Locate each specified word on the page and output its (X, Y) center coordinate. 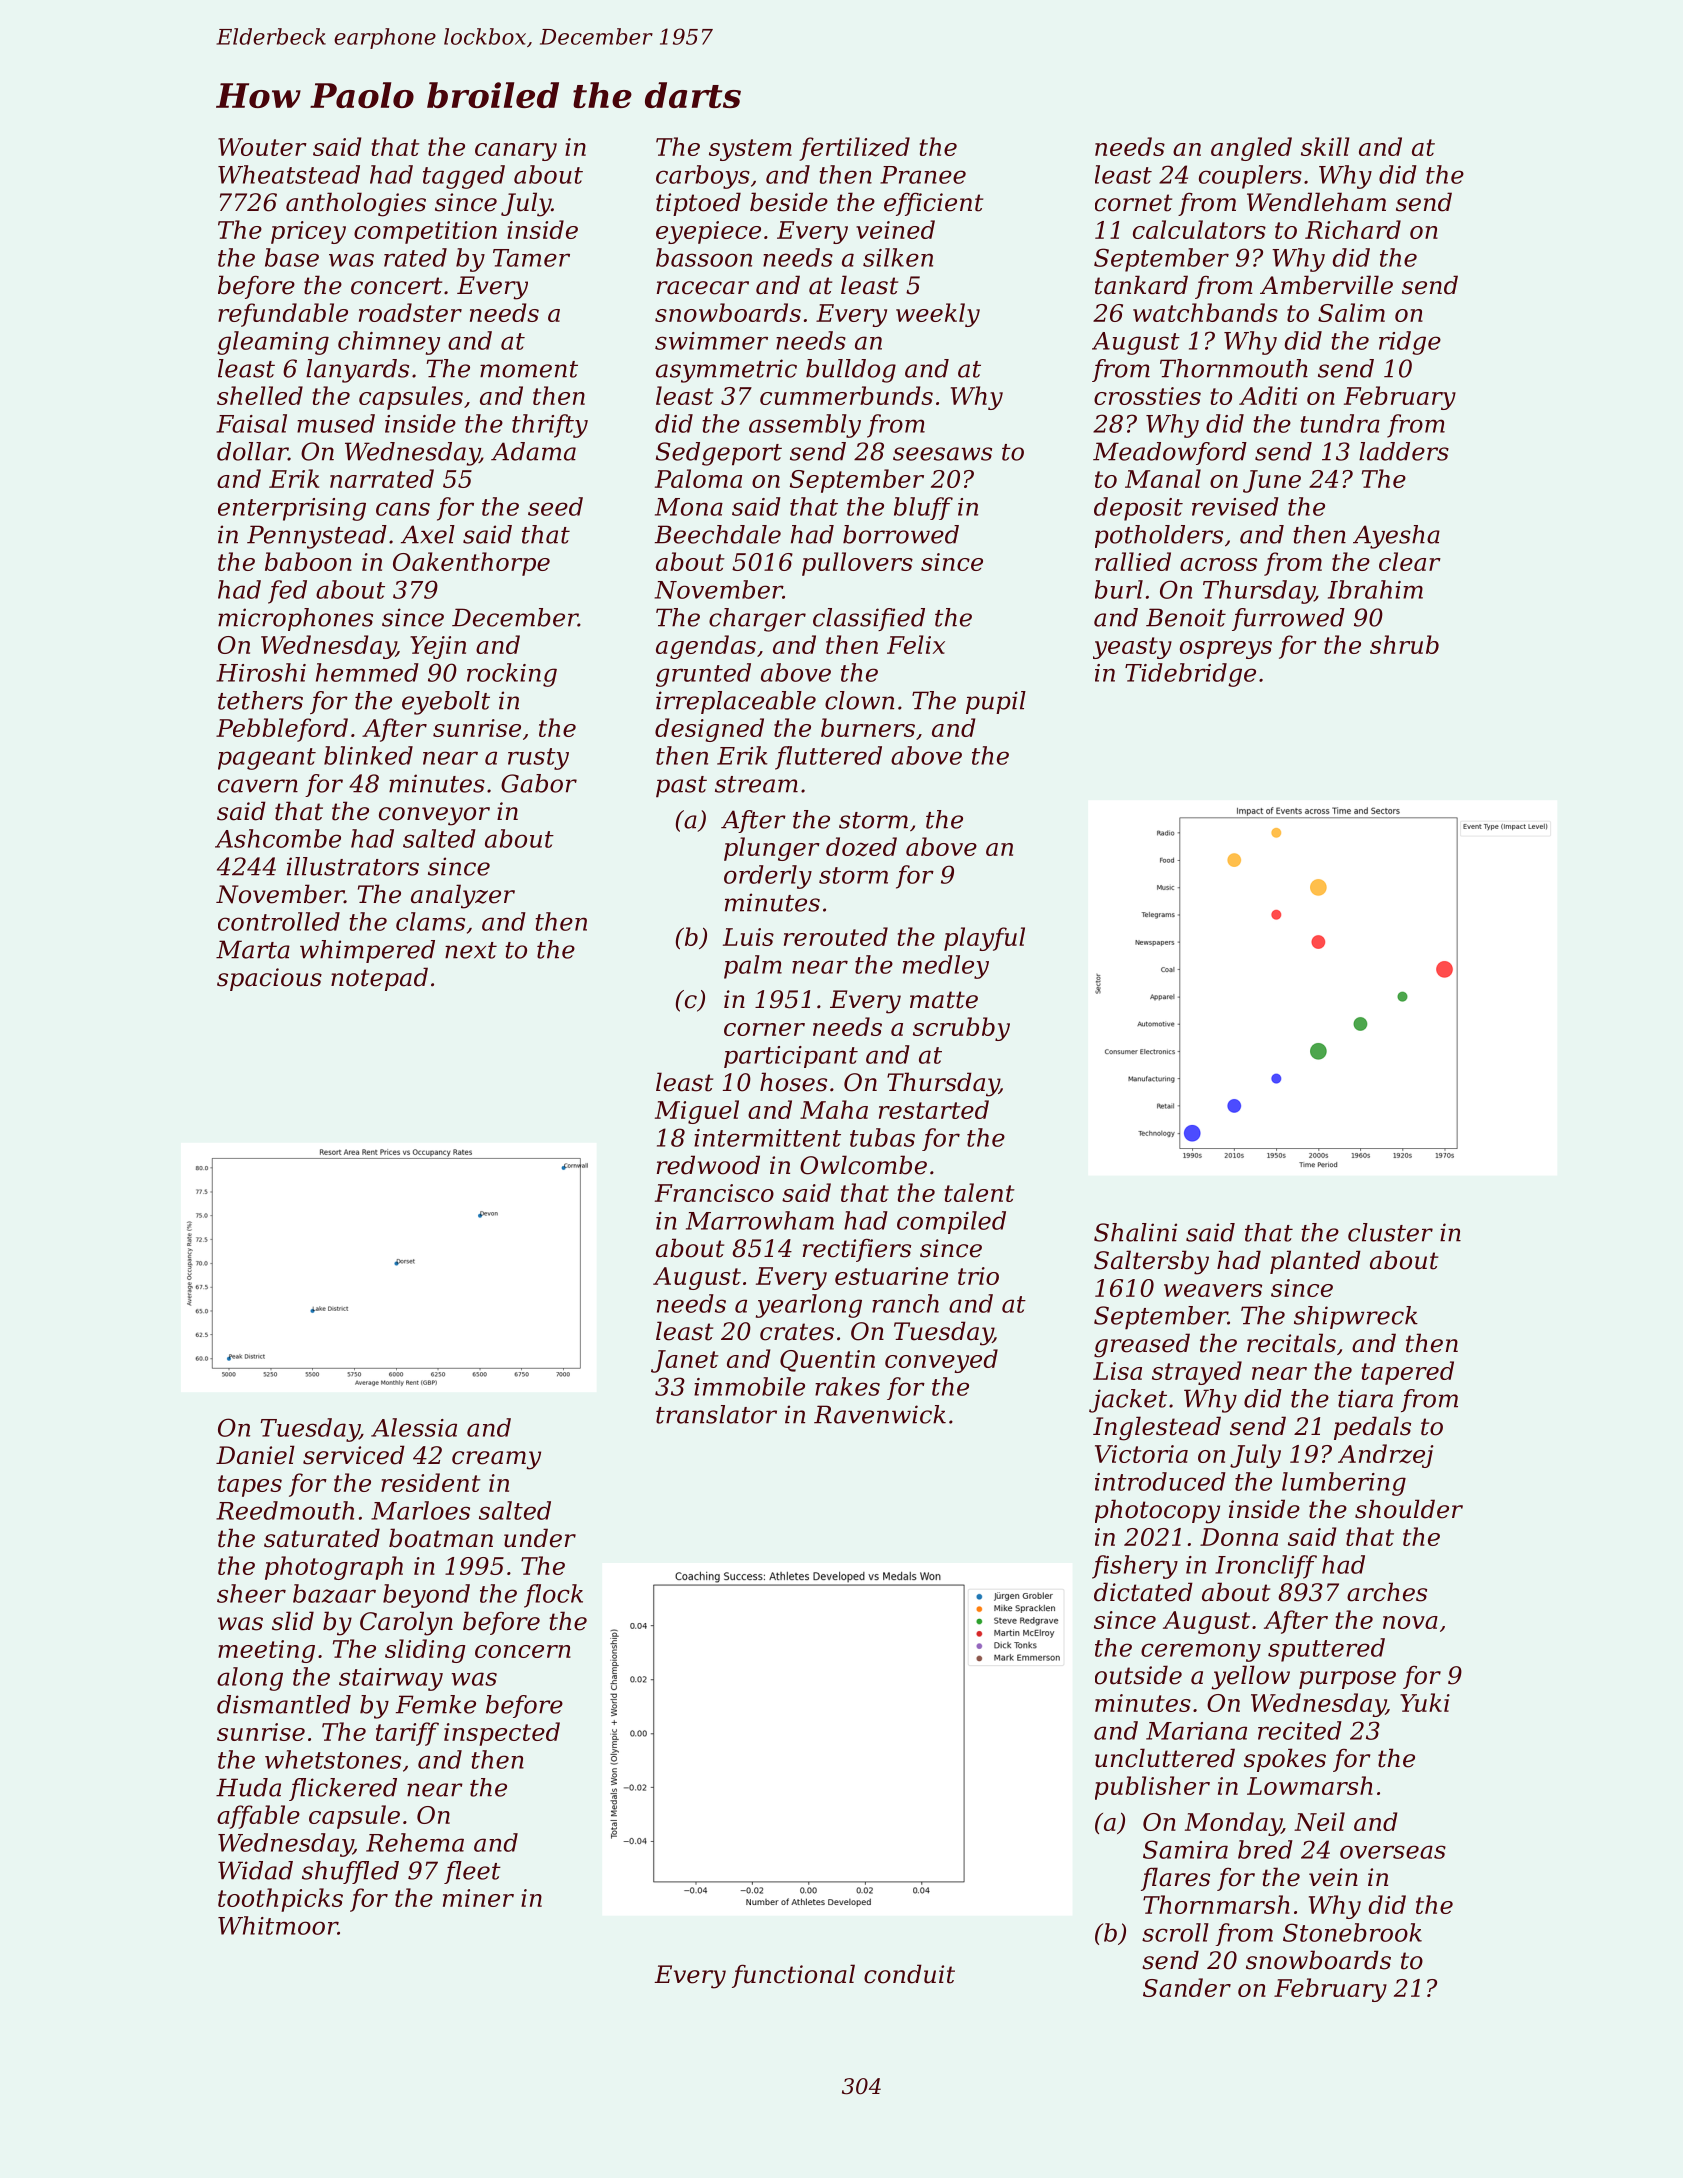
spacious (269, 979)
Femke (436, 1704)
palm (753, 967)
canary (516, 152)
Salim (1351, 312)
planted (1315, 1262)
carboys (703, 177)
